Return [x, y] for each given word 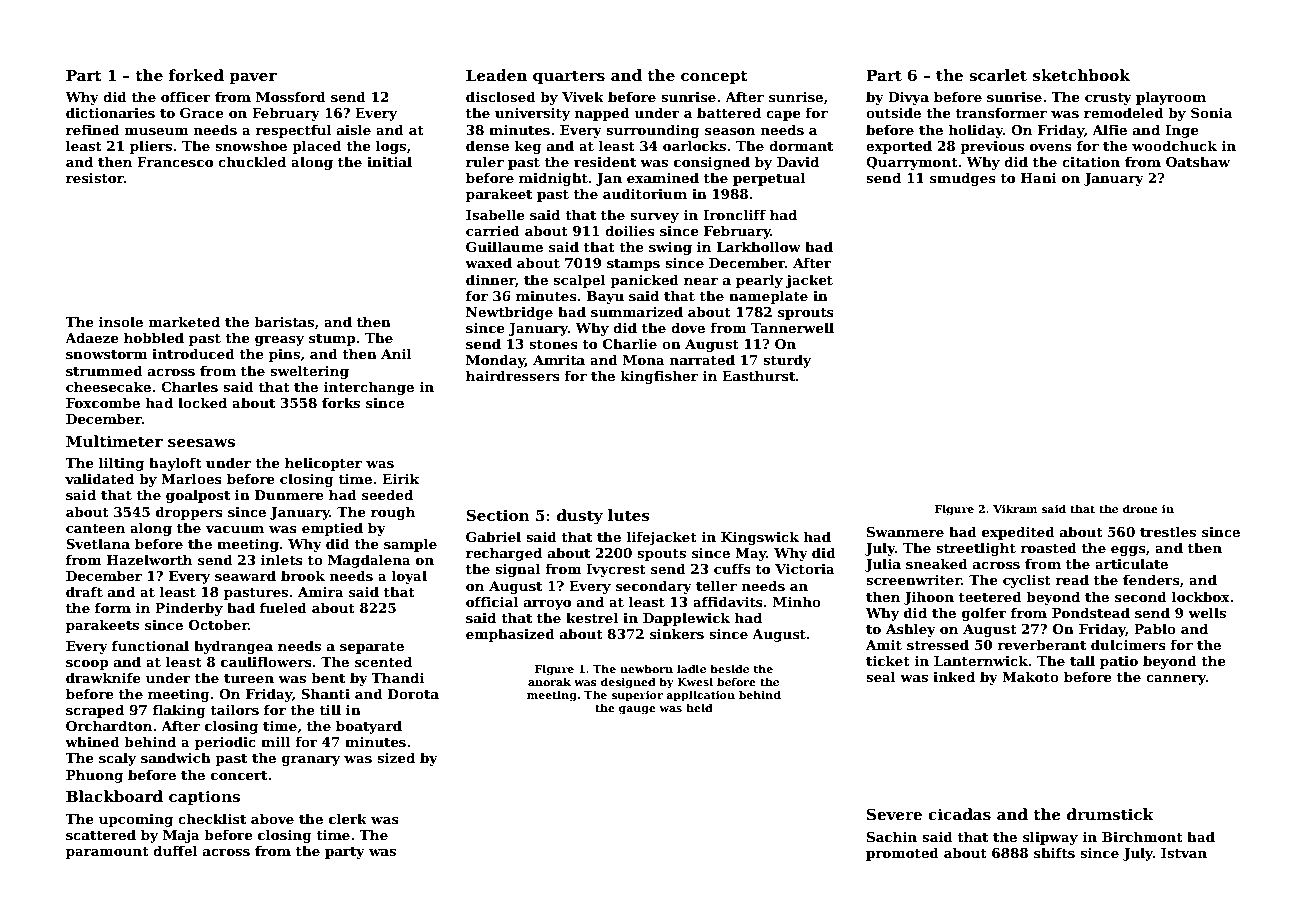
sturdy [787, 361]
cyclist [1027, 581]
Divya [908, 98]
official [492, 601]
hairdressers [513, 375]
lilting [121, 464]
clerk [348, 818]
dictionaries [110, 112]
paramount [107, 853]
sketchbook [1081, 75]
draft [84, 591]
